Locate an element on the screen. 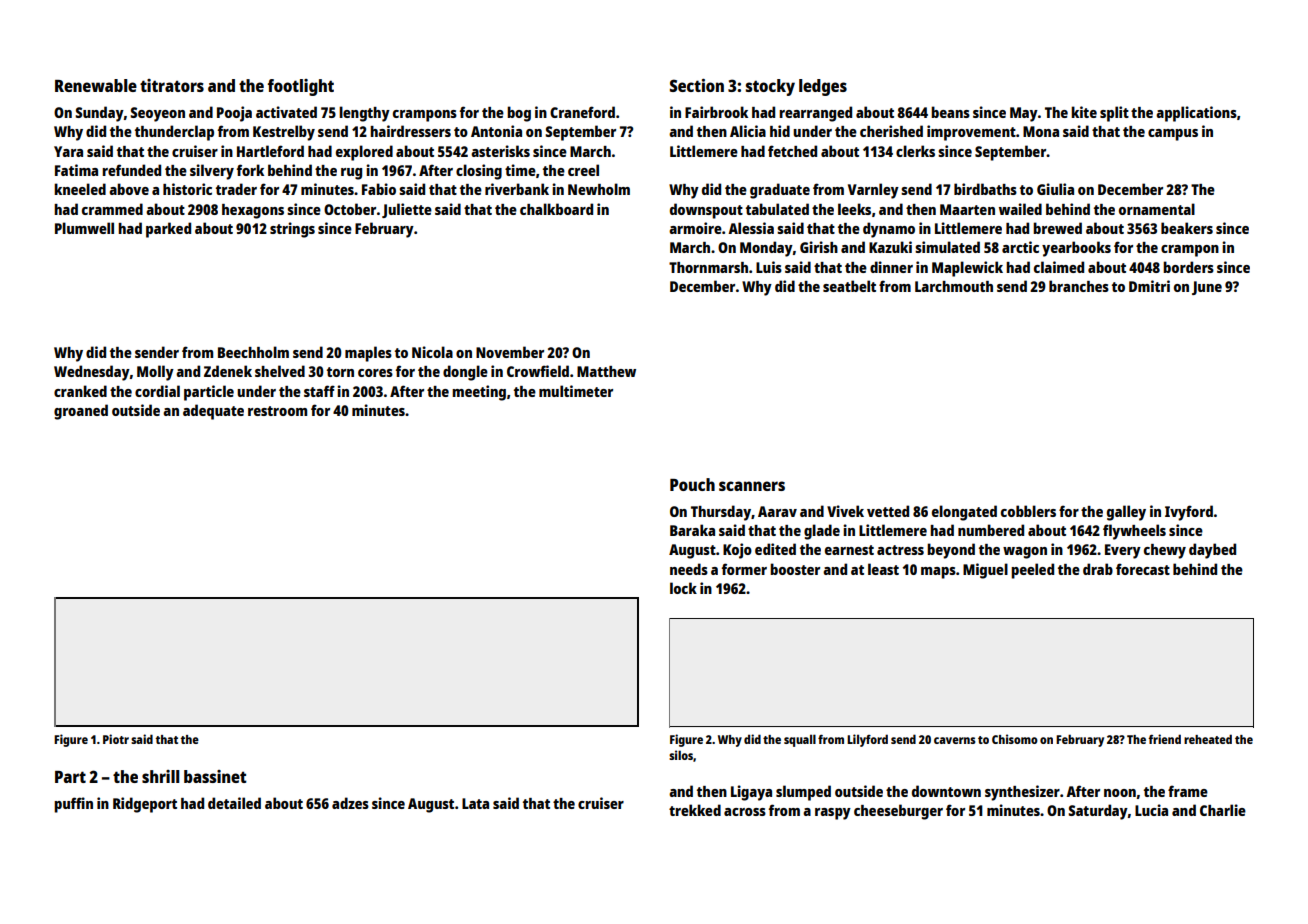  cranked is located at coordinates (80, 391).
